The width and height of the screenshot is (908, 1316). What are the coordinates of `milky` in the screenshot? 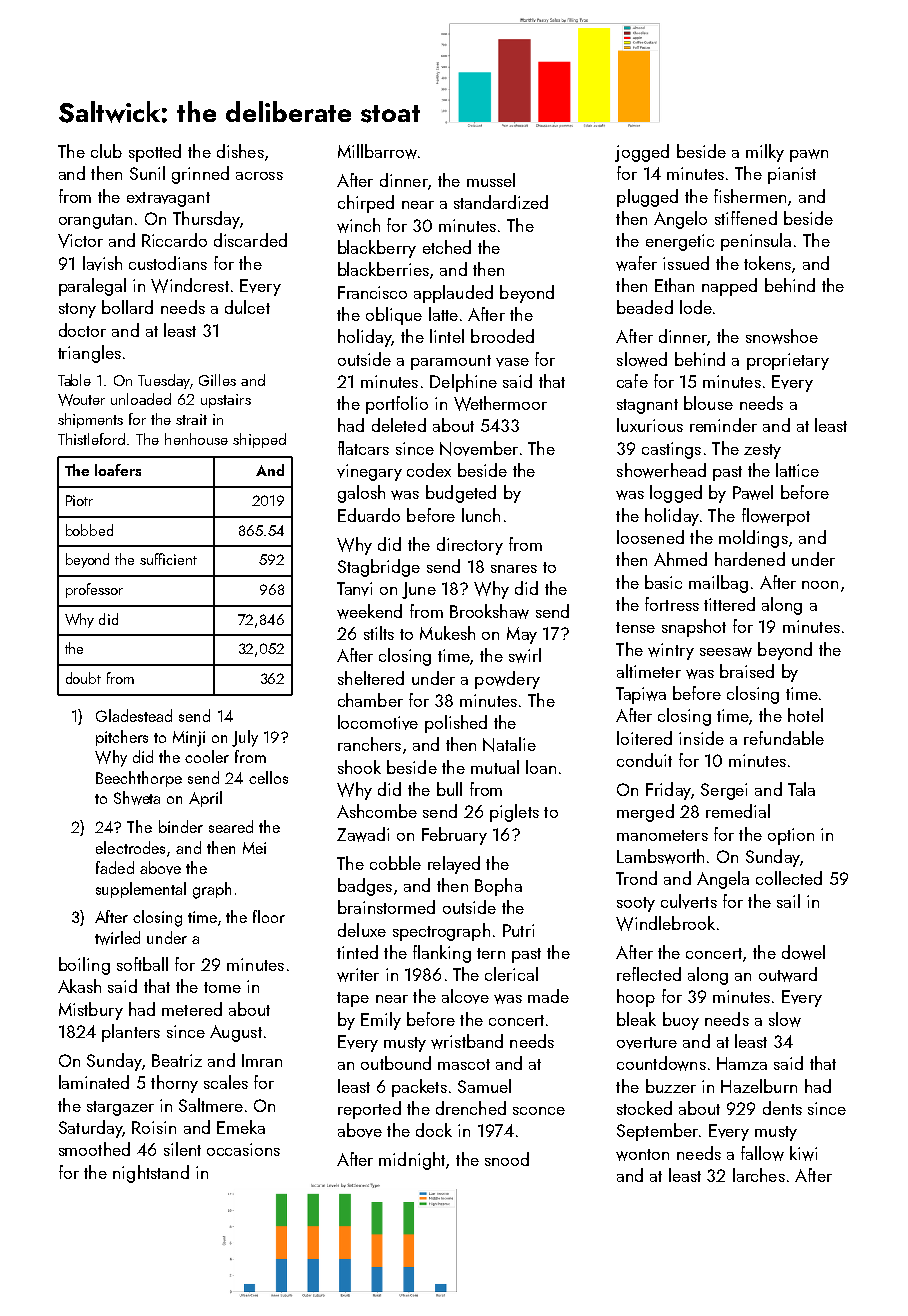 It's located at (765, 153).
